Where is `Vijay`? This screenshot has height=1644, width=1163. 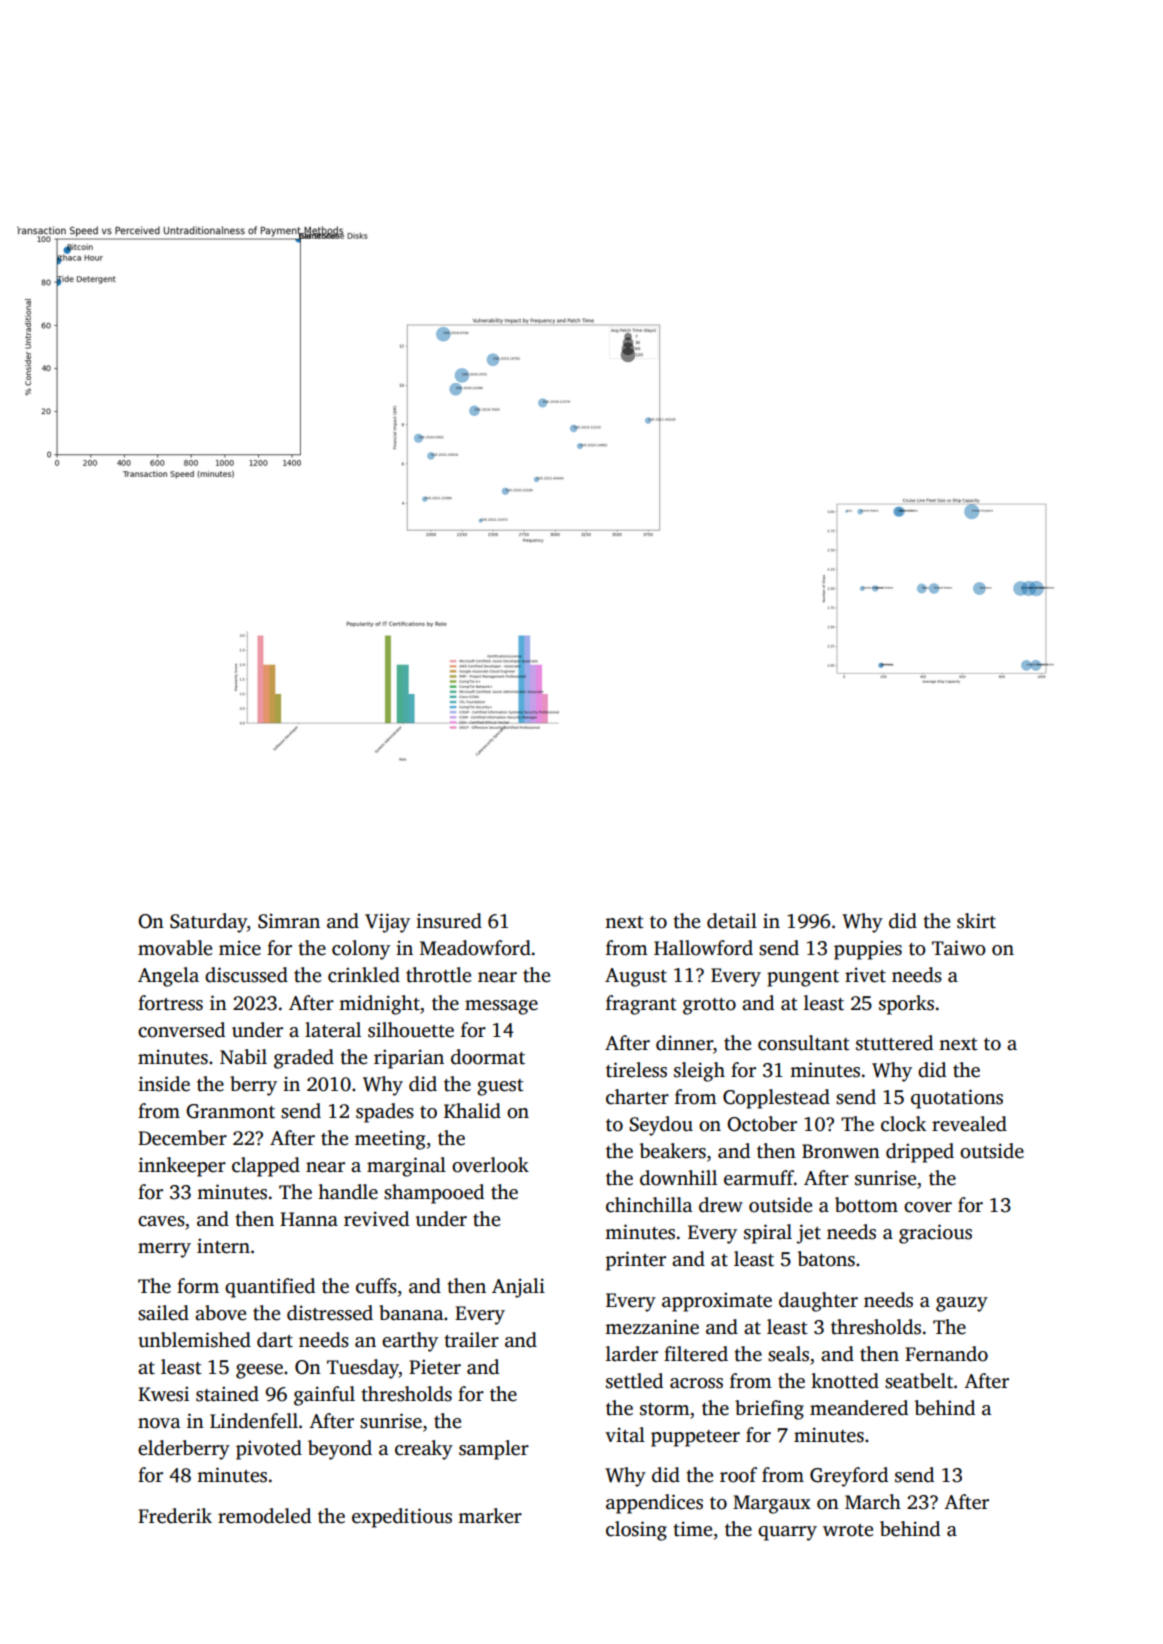 Vijay is located at coordinates (387, 923).
